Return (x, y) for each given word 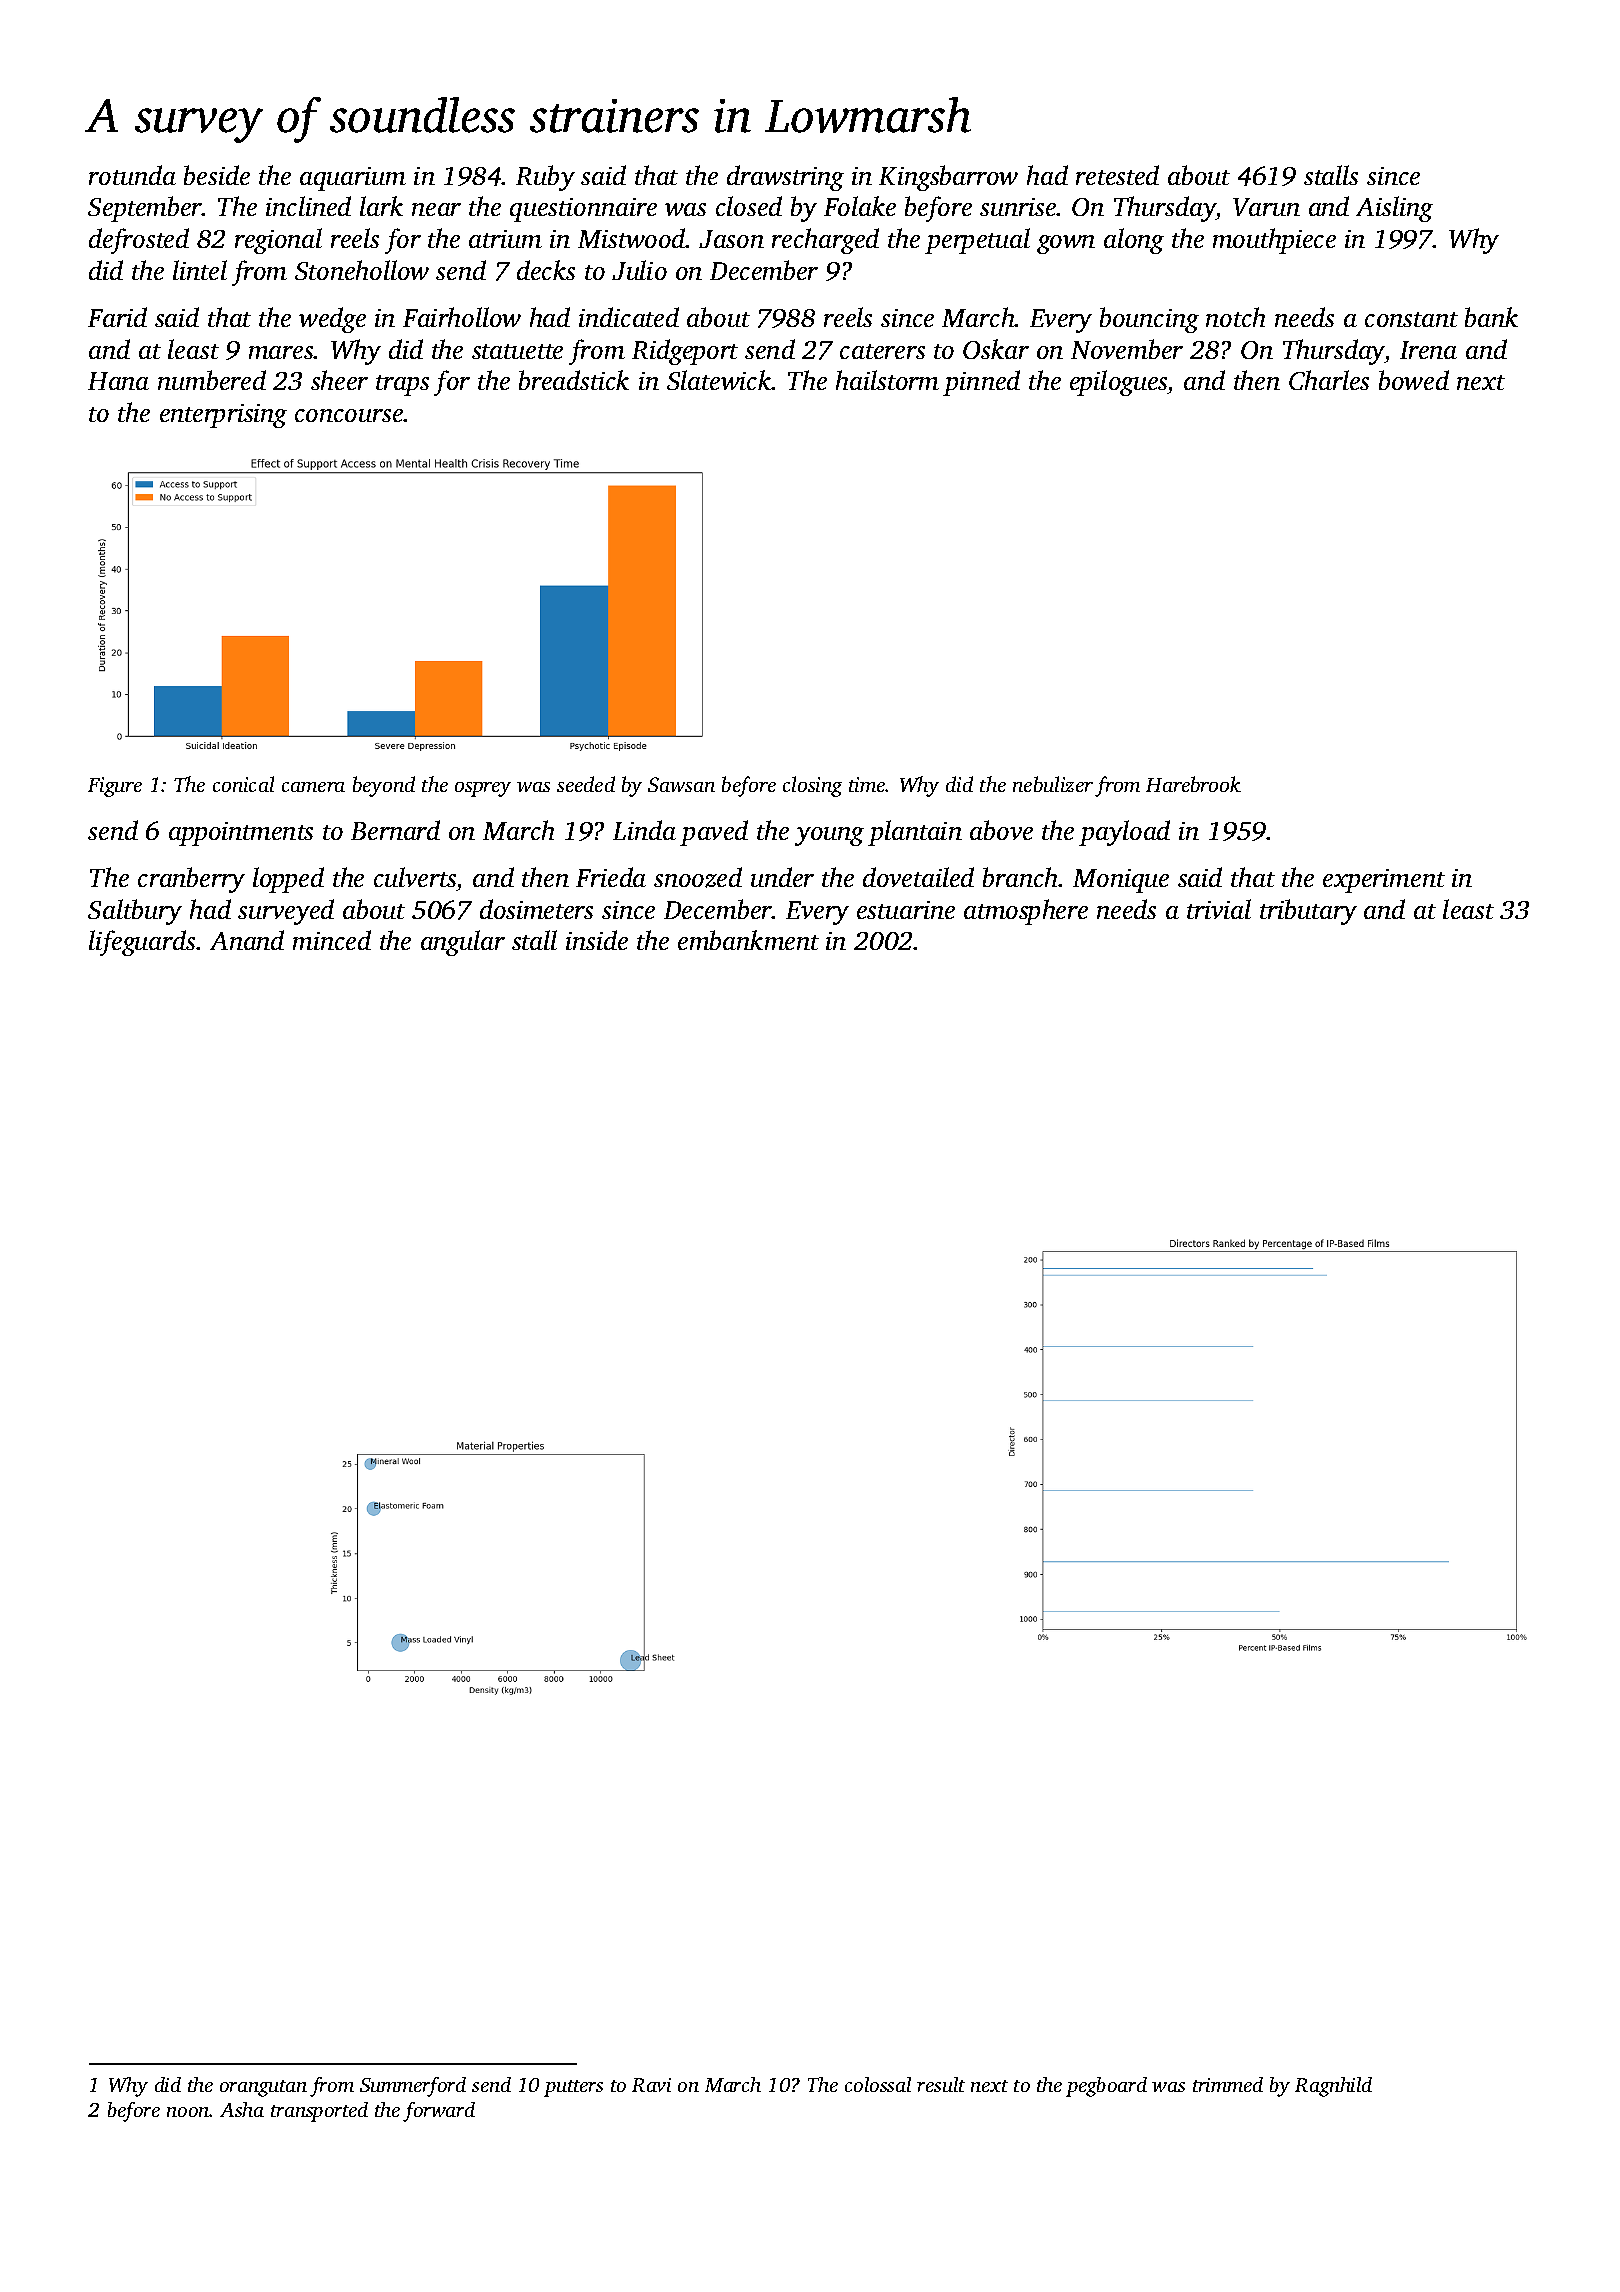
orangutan (263, 2088)
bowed (1414, 380)
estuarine (906, 910)
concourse (349, 415)
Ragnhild (1333, 2087)
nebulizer (1053, 784)
